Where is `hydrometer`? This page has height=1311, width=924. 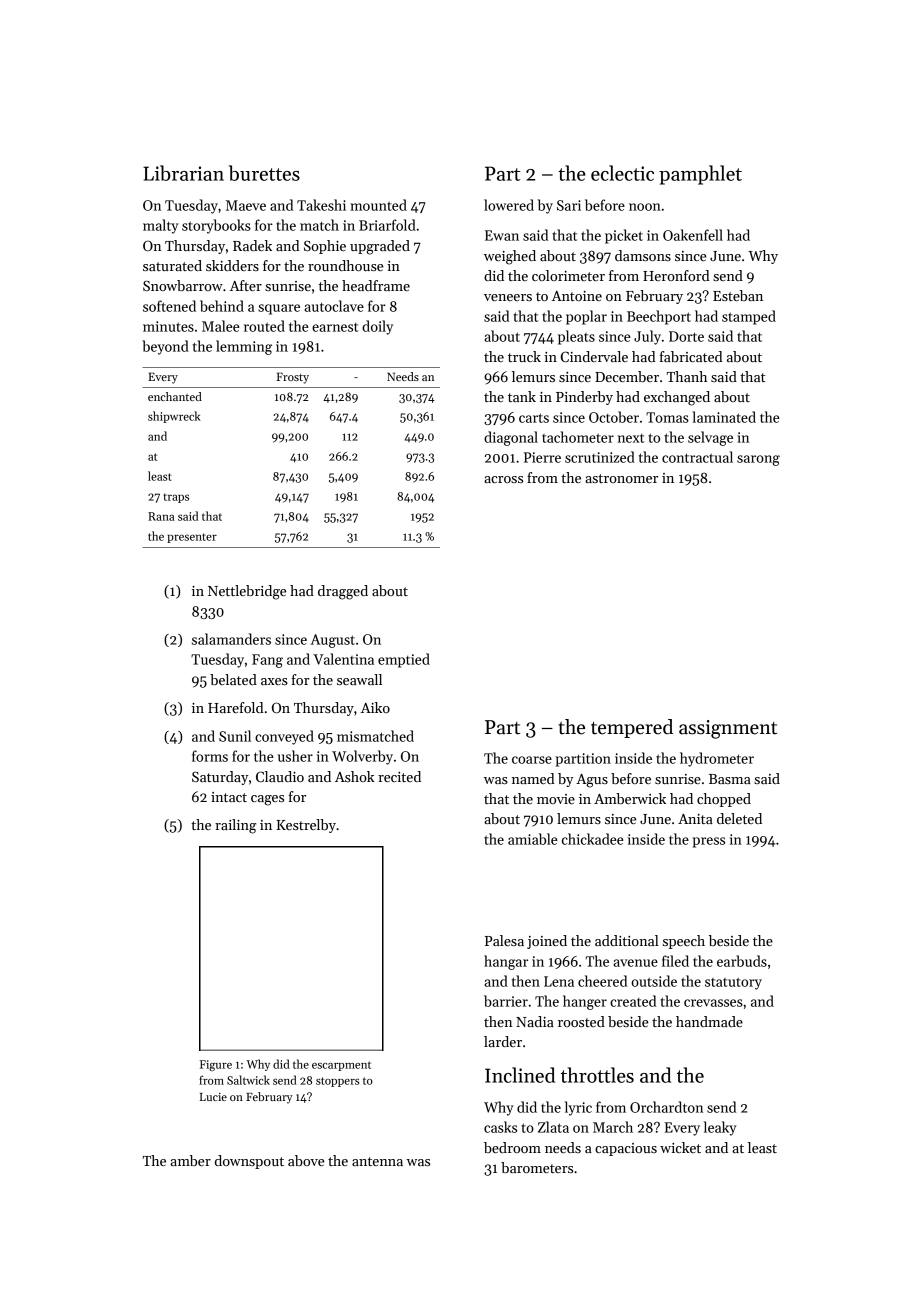 hydrometer is located at coordinates (717, 759).
